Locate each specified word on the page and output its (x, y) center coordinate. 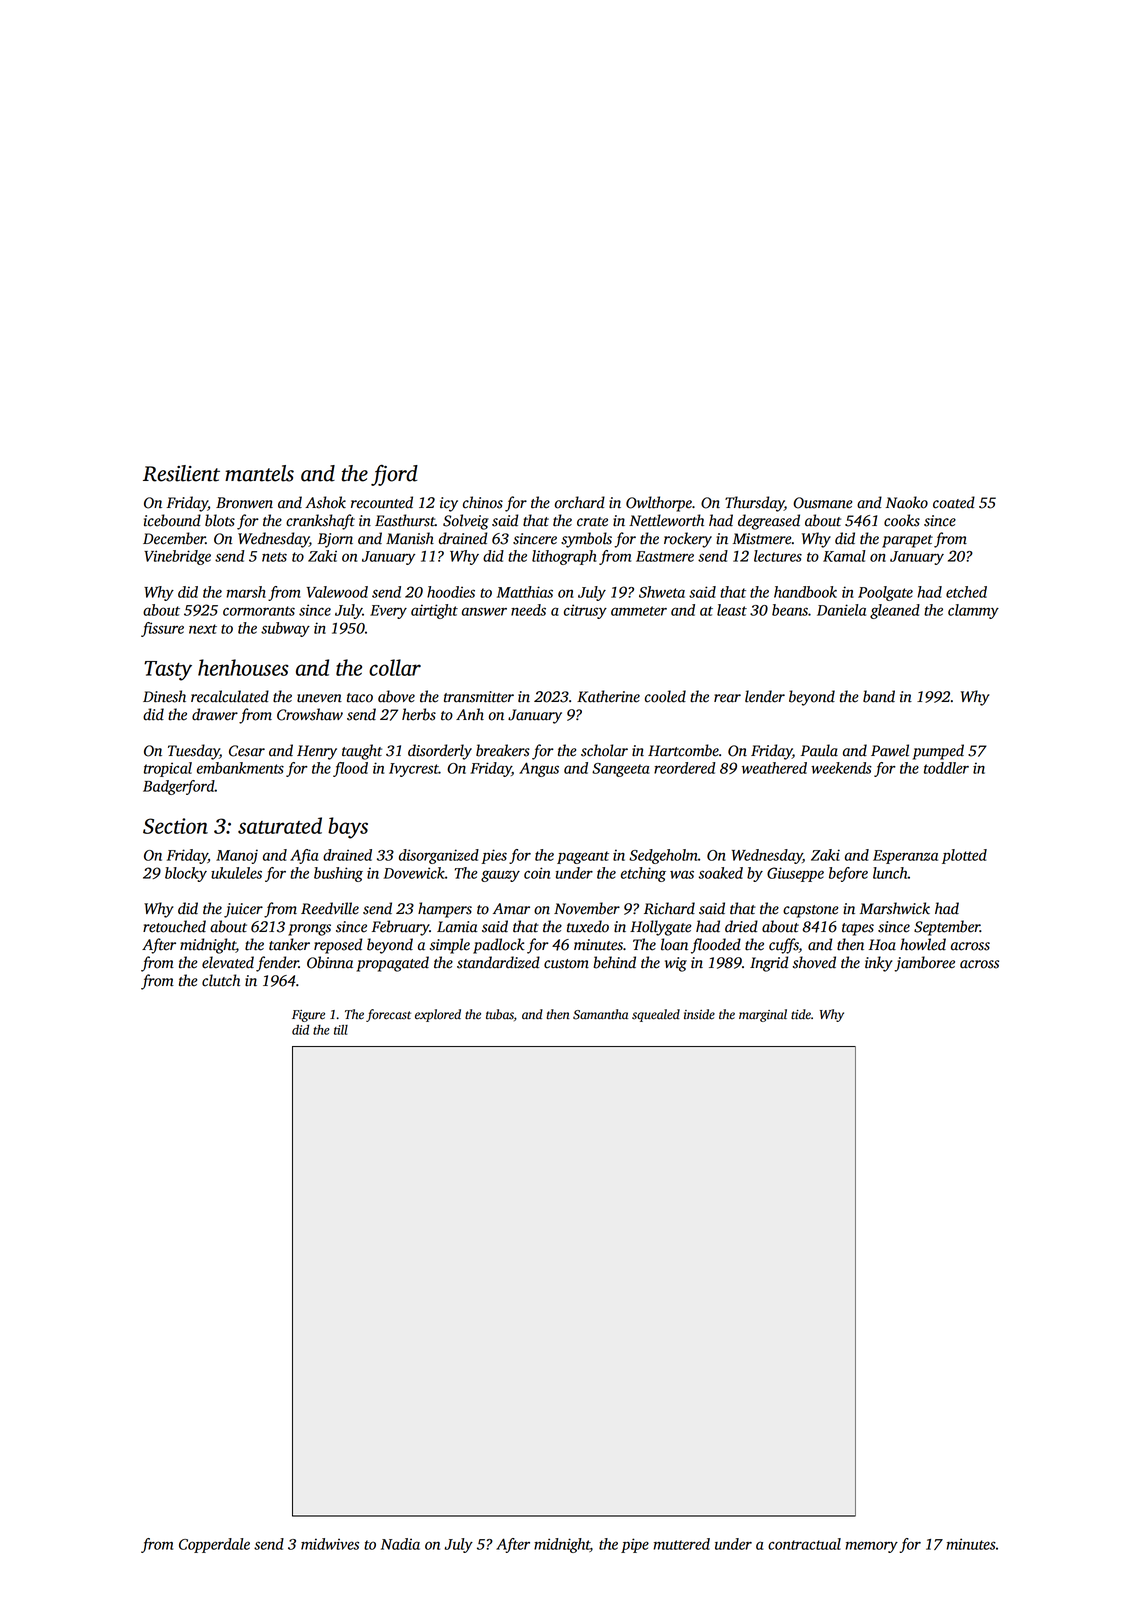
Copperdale (214, 1545)
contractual (804, 1544)
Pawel (890, 750)
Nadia (400, 1544)
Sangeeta (620, 770)
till (341, 1030)
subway (285, 629)
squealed (656, 1015)
